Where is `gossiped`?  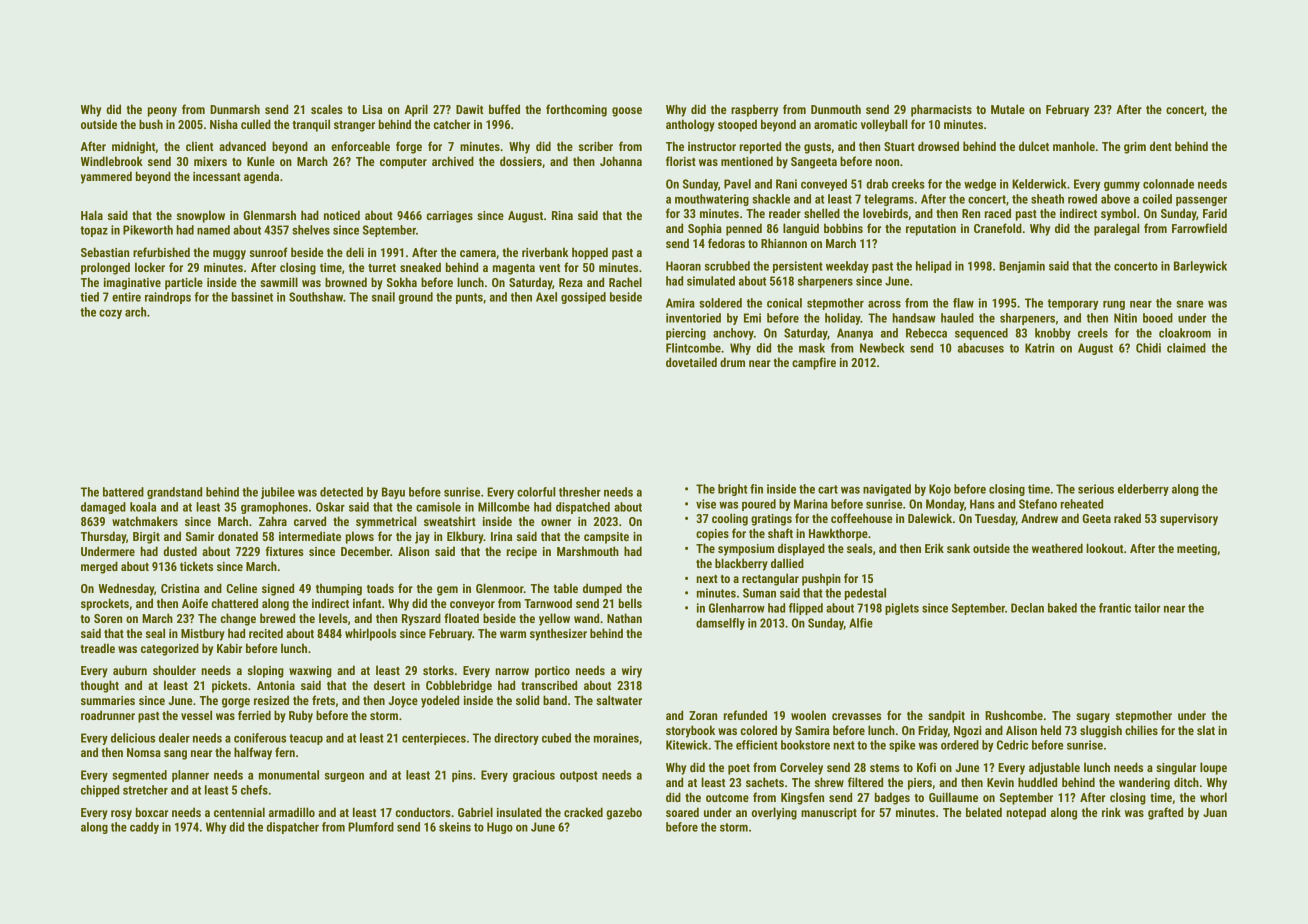
gossiped is located at coordinates (583, 298).
